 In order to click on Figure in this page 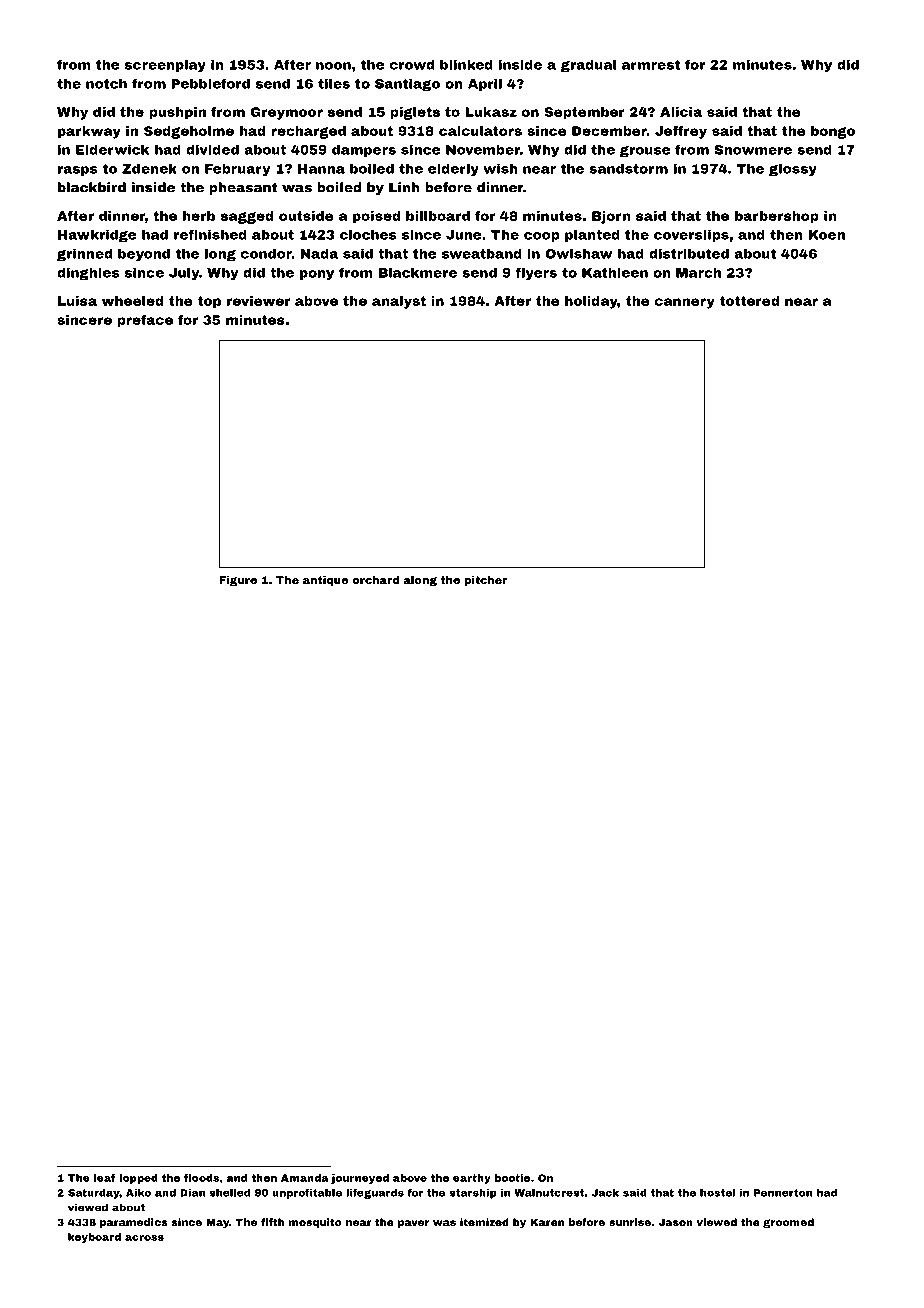, I will do `click(238, 581)`.
